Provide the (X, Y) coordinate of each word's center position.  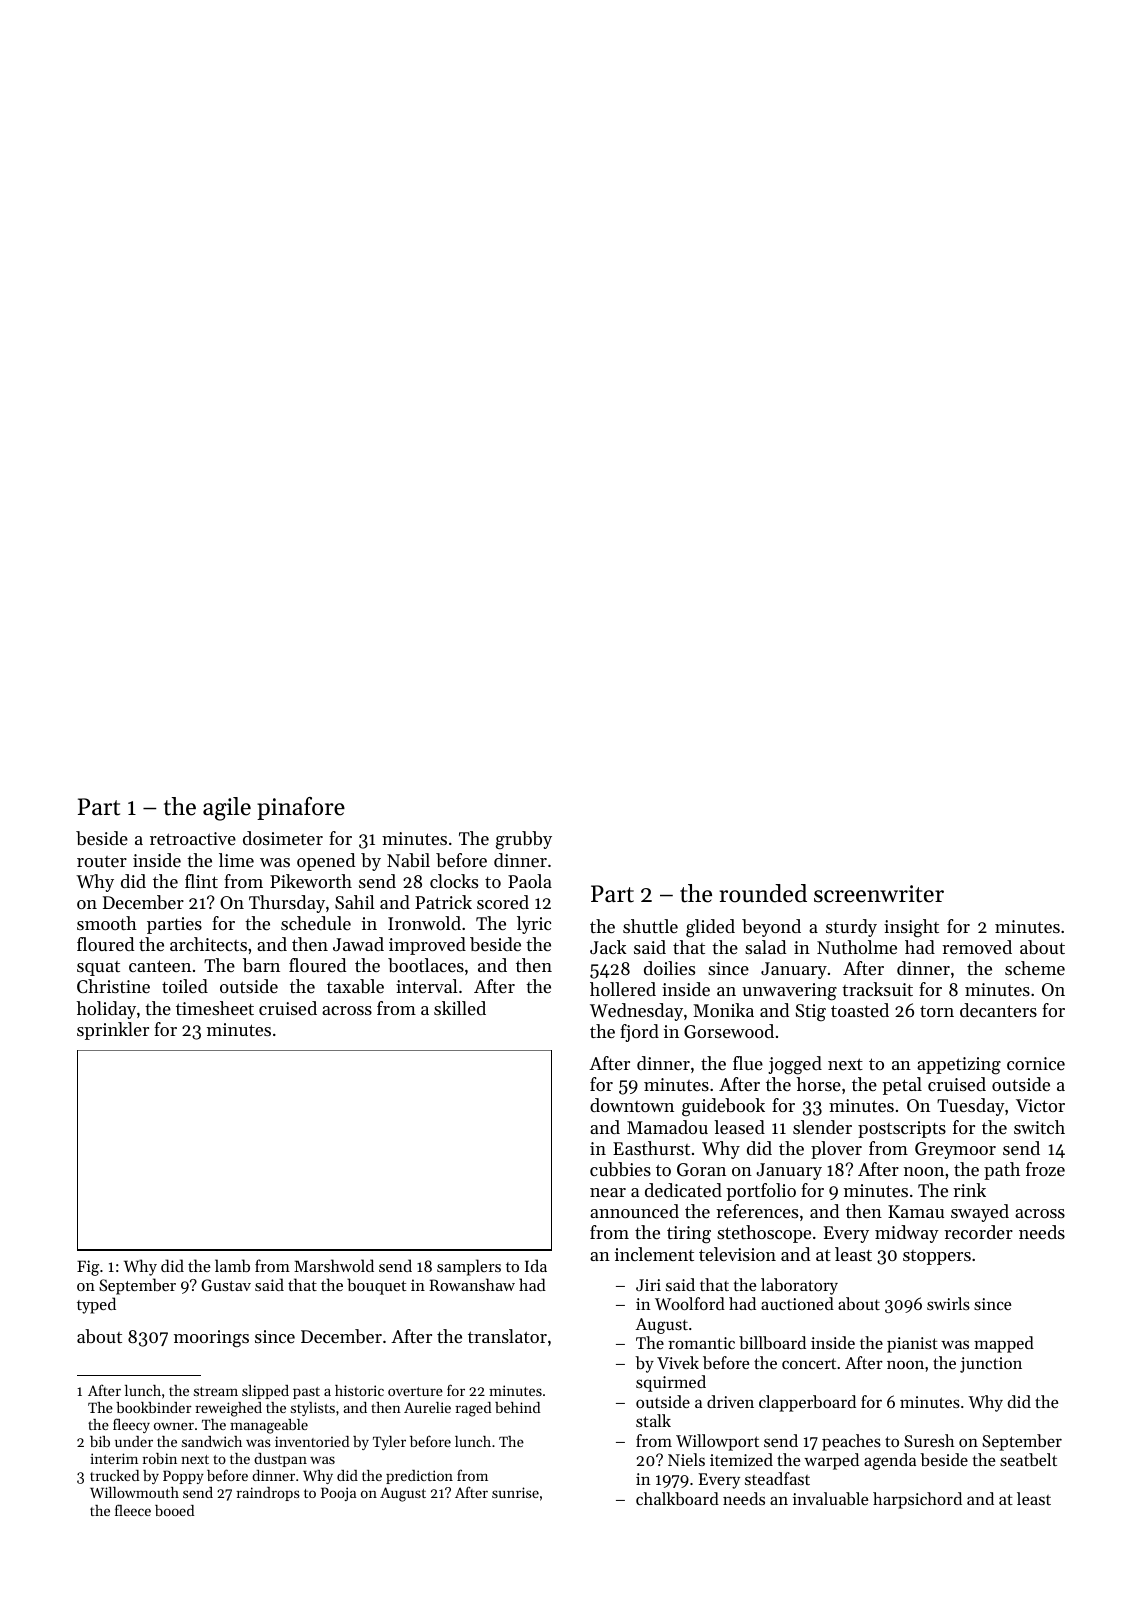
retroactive (193, 838)
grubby (524, 840)
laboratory (799, 1286)
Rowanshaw (472, 1284)
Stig (811, 1012)
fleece (133, 1510)
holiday (106, 1010)
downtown (632, 1105)
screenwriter (879, 894)
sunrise (515, 1492)
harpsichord (917, 1500)
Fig (88, 1268)
